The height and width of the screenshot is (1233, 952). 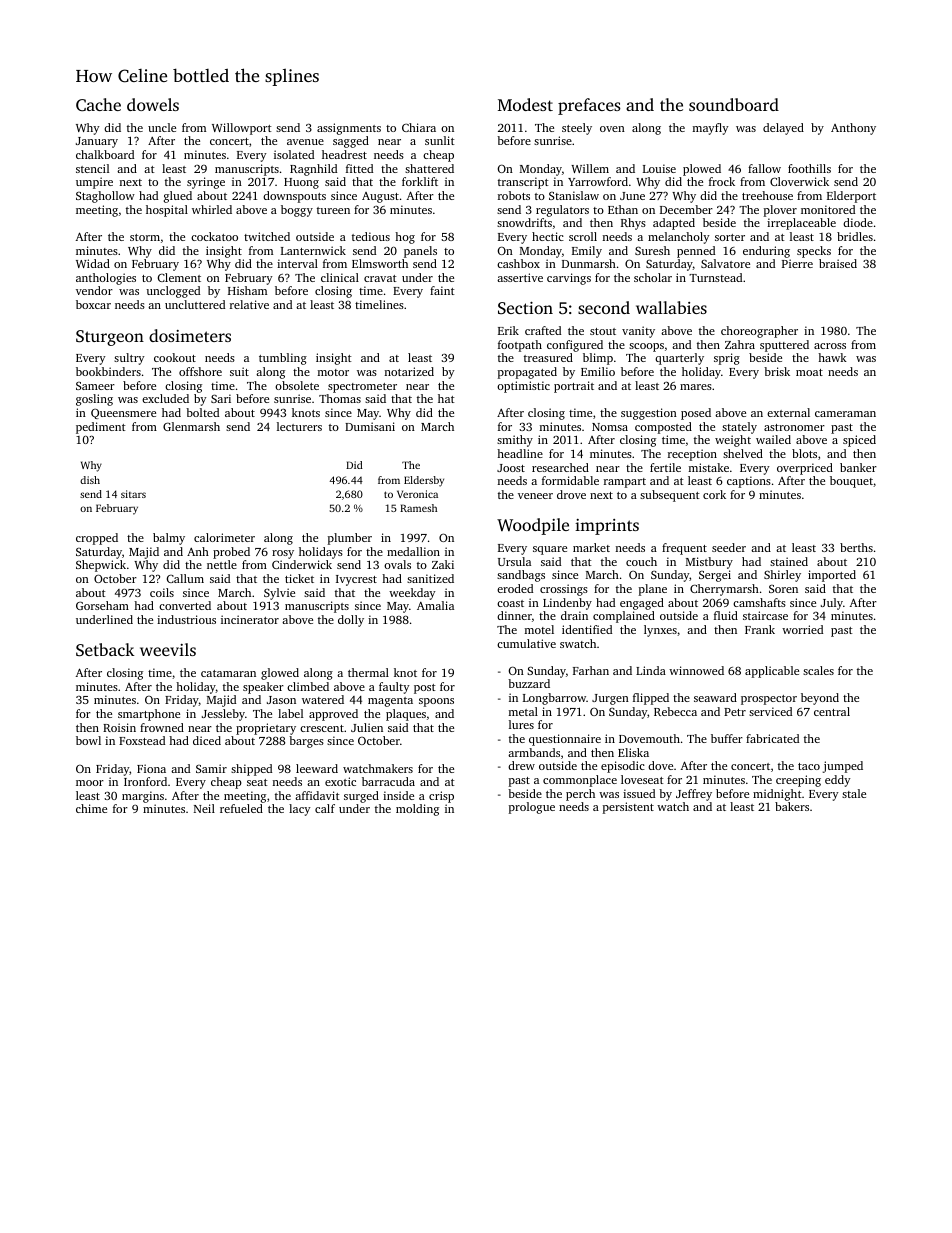 What do you see at coordinates (792, 806) in the screenshot?
I see `bakers` at bounding box center [792, 806].
